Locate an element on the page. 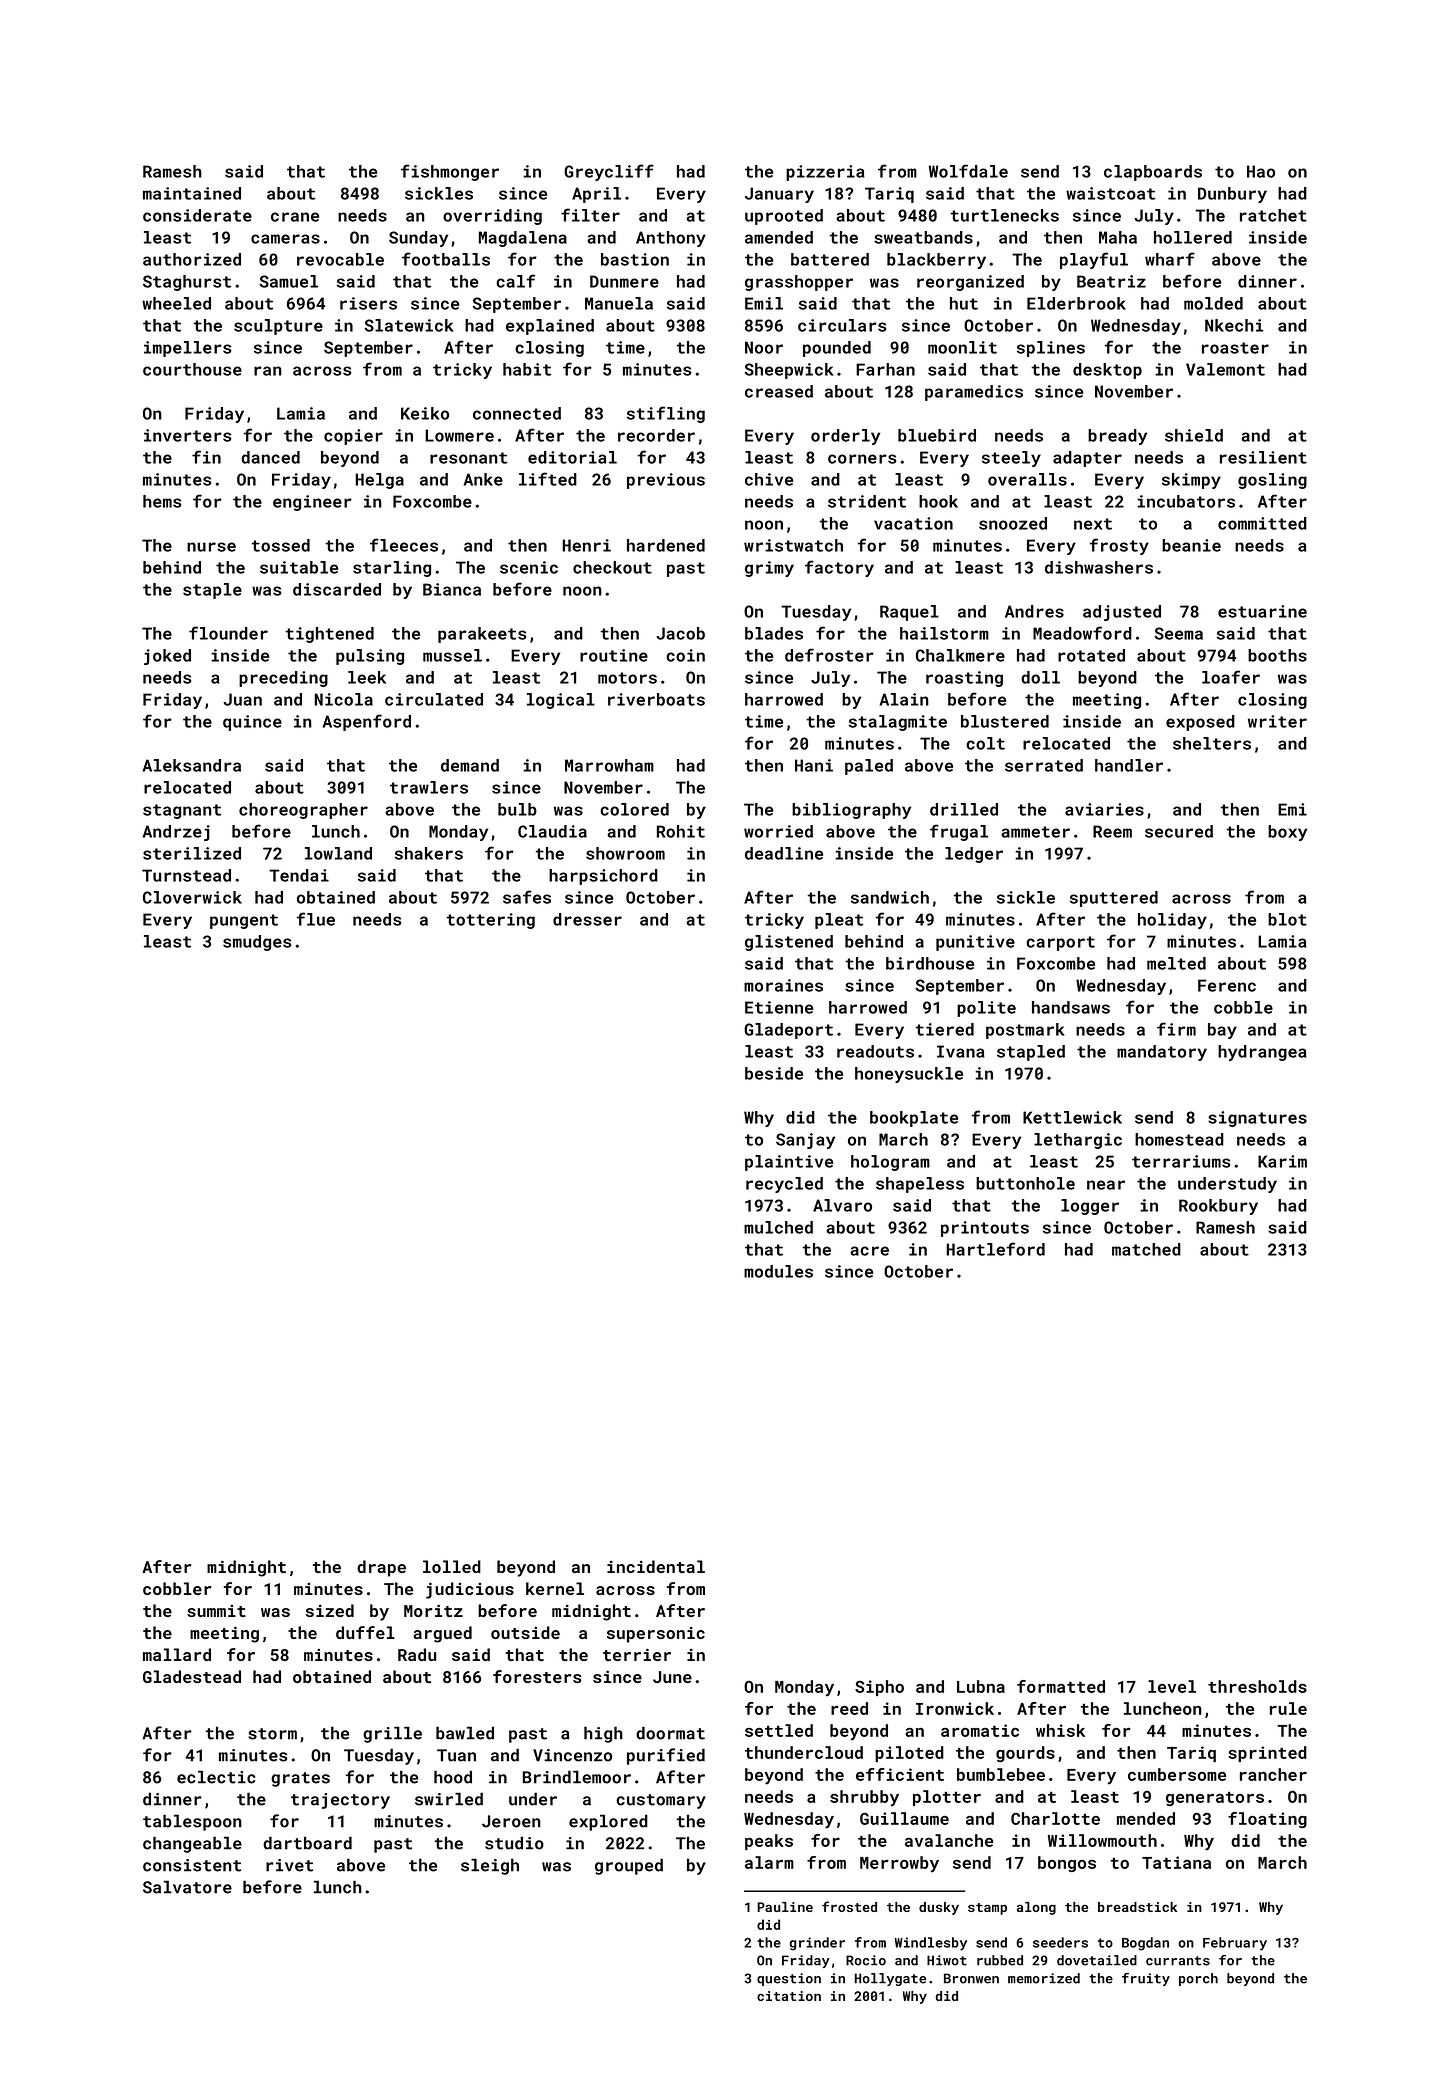  steely is located at coordinates (1011, 459).
